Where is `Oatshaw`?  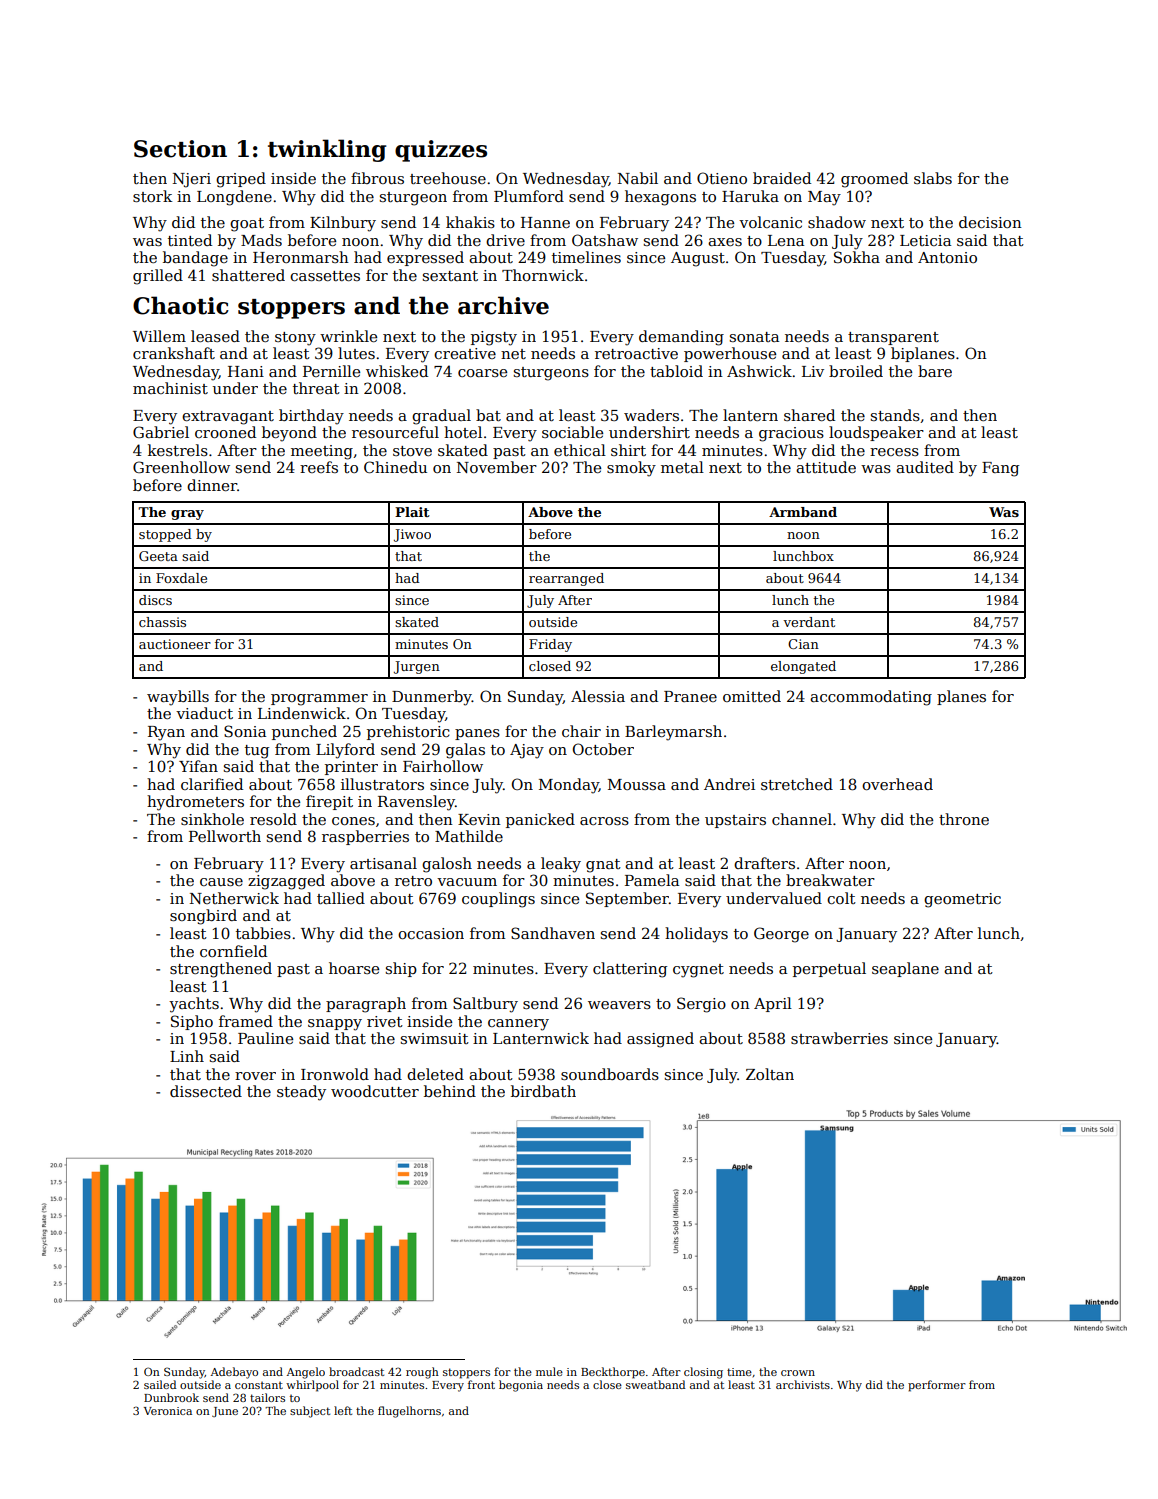
Oatshaw is located at coordinates (605, 240).
